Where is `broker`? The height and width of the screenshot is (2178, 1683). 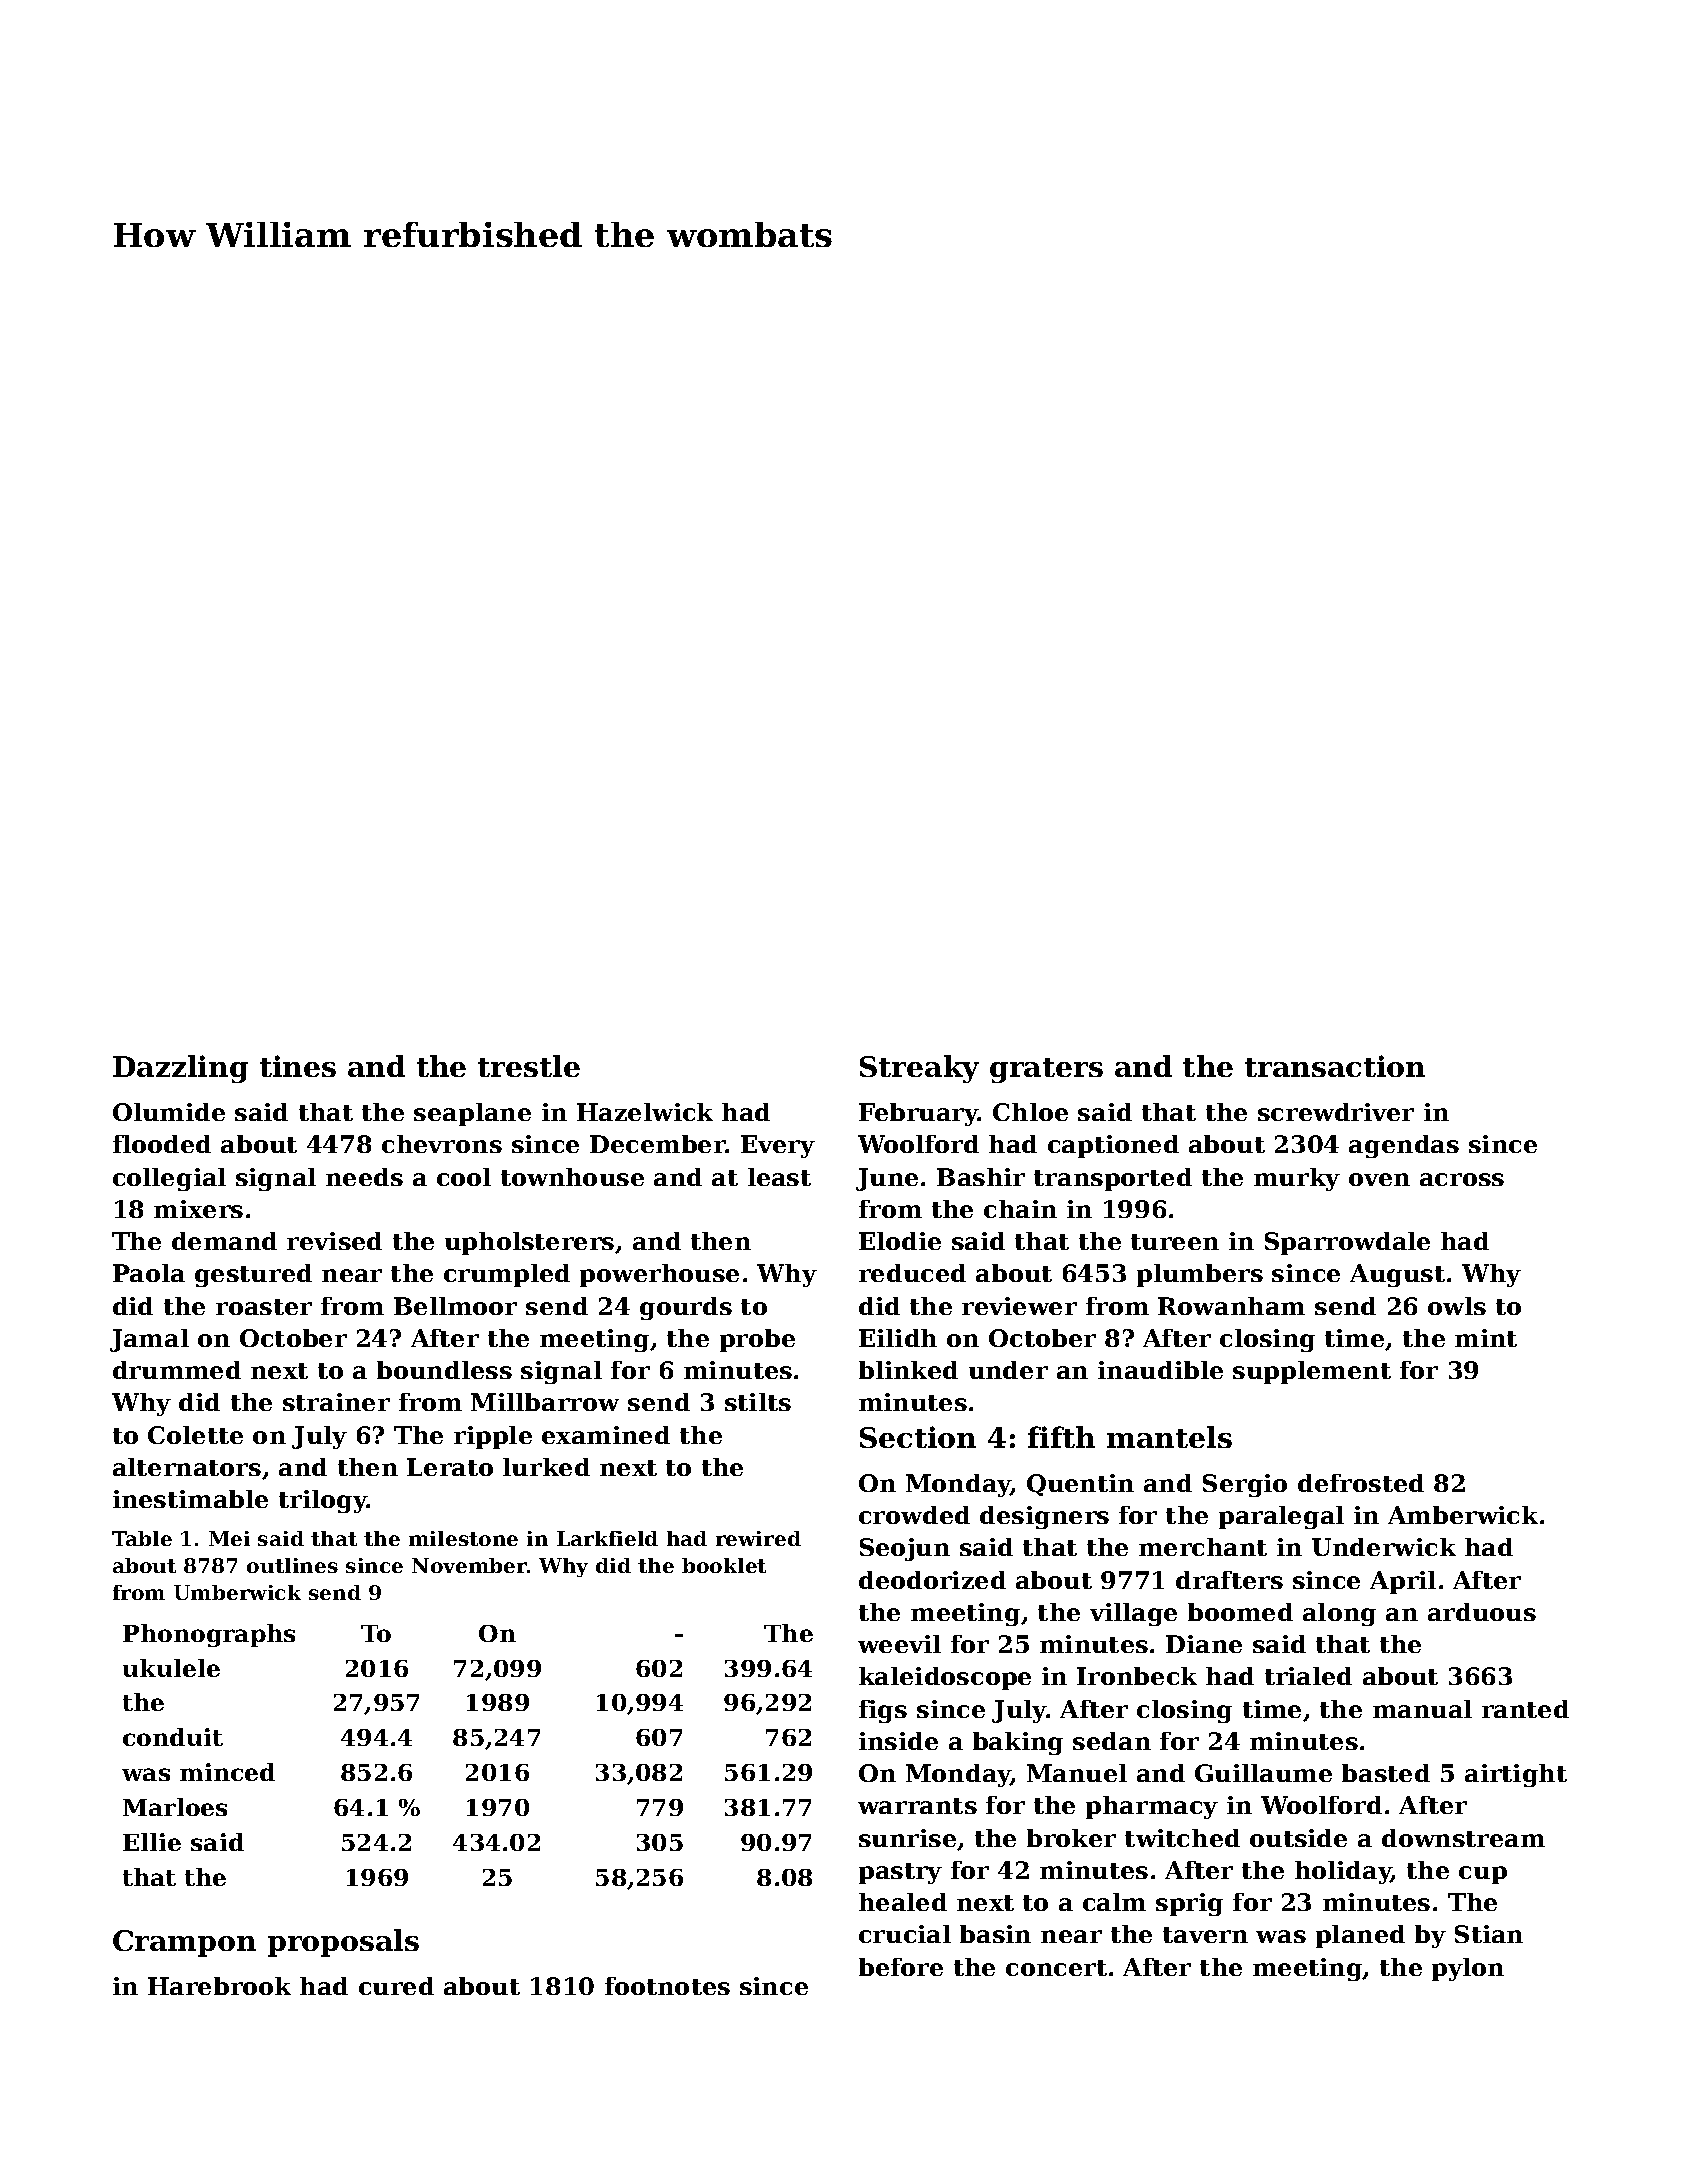 broker is located at coordinates (1071, 1838).
